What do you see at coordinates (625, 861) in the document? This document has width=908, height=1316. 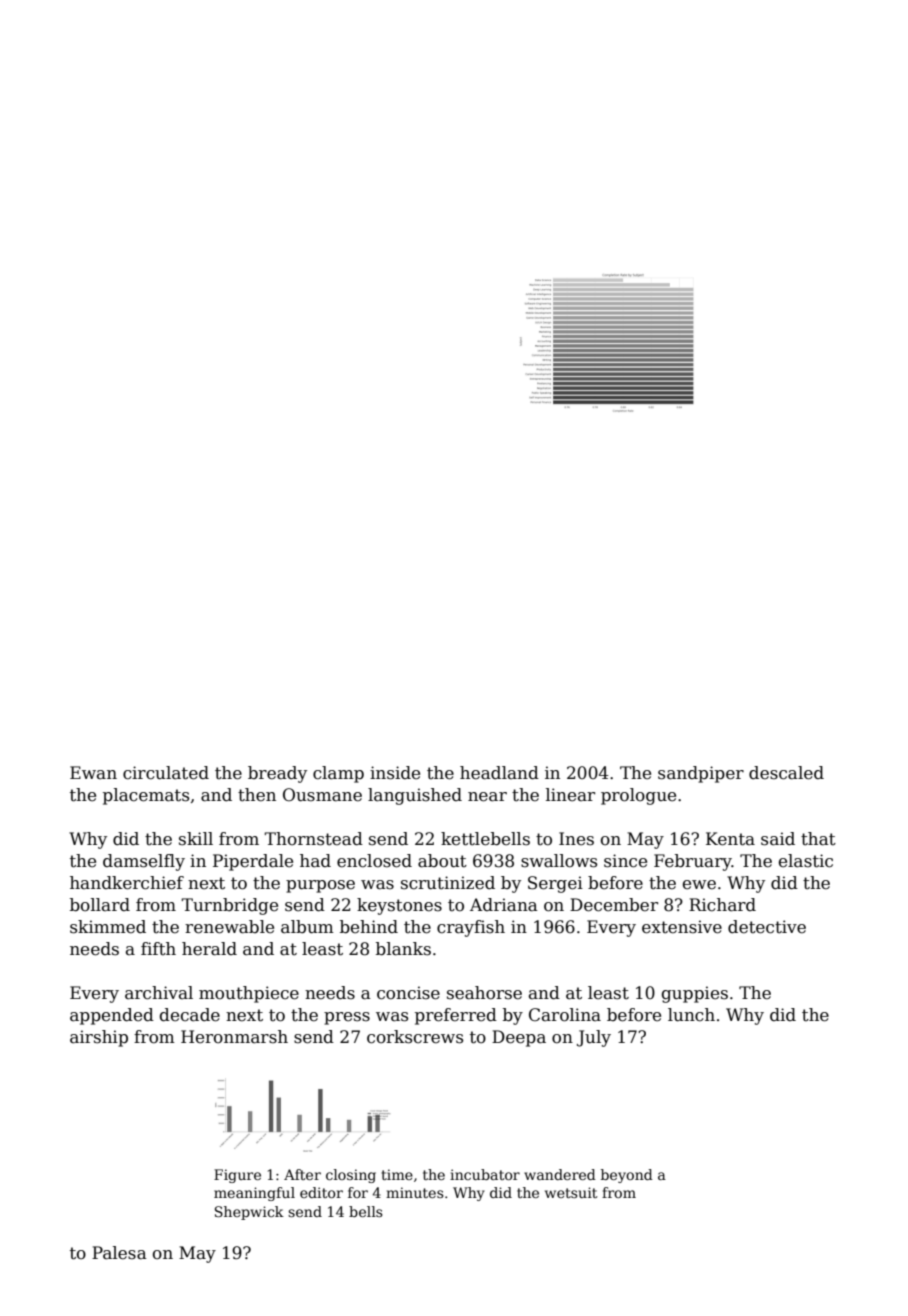 I see `since` at bounding box center [625, 861].
